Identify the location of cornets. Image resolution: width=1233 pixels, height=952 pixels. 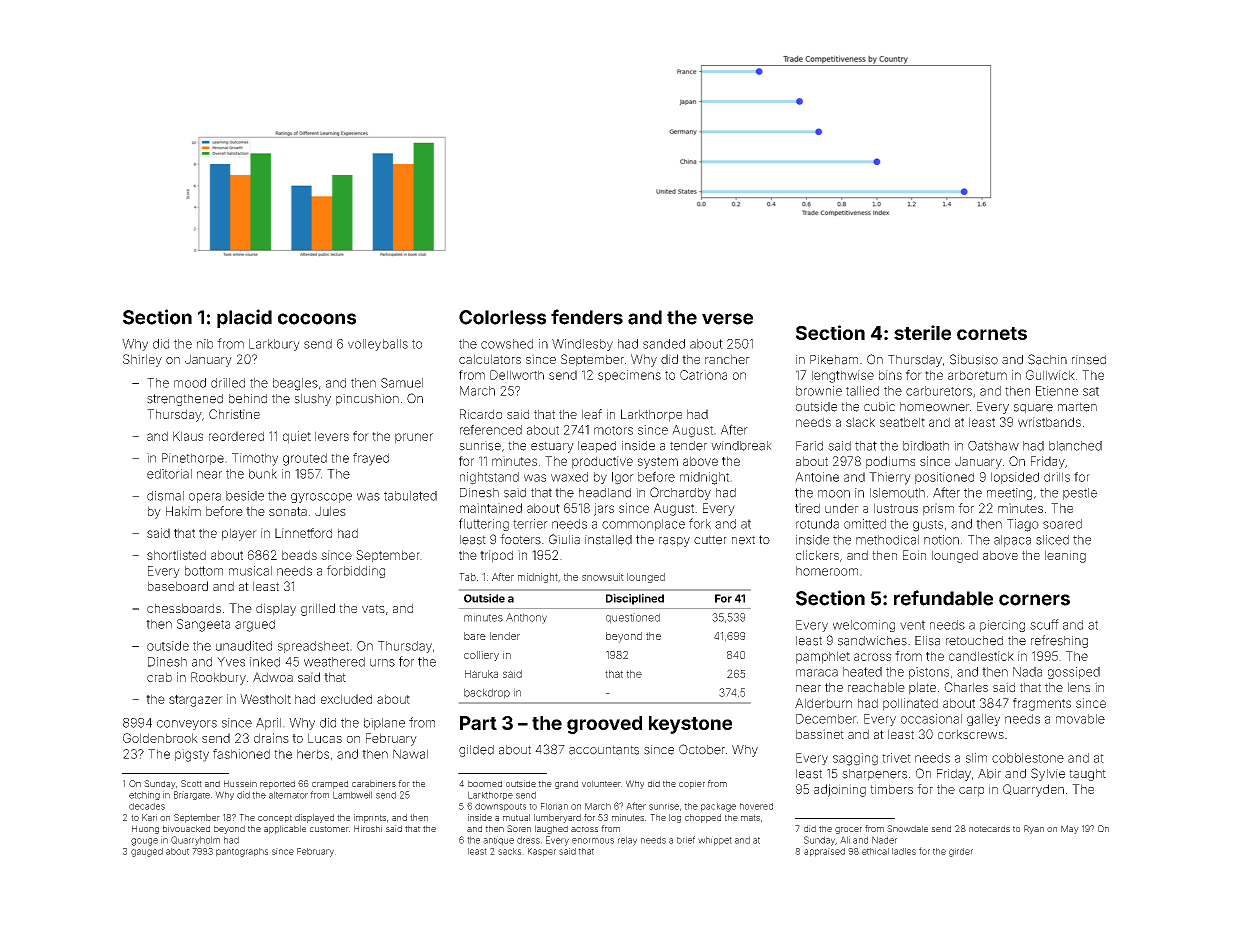
(992, 333).
